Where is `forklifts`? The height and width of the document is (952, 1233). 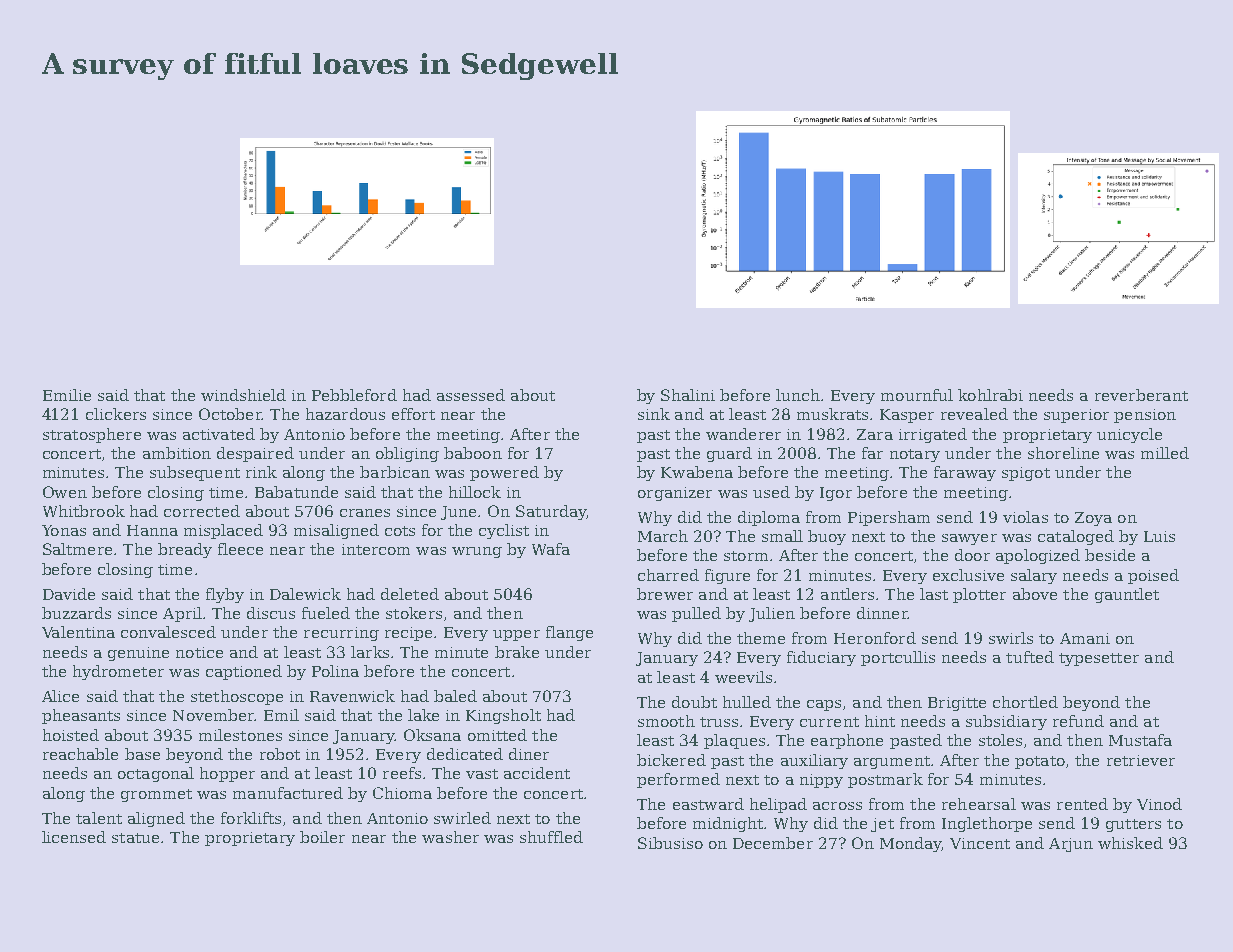 forklifts is located at coordinates (251, 818).
